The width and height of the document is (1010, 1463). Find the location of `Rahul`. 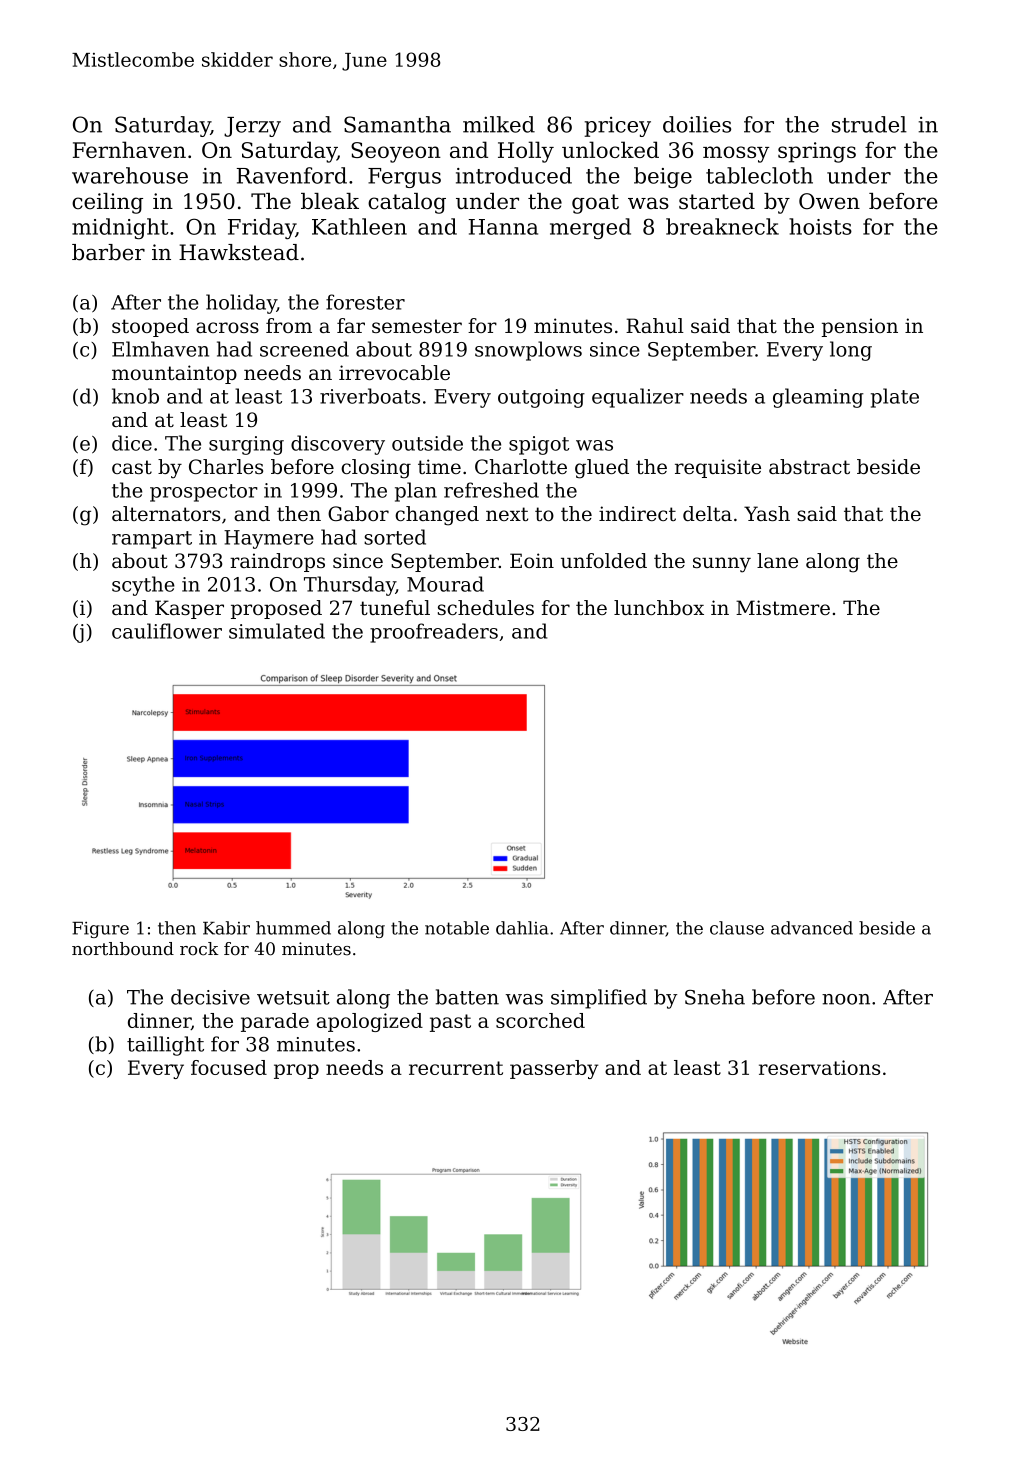

Rahul is located at coordinates (655, 325).
